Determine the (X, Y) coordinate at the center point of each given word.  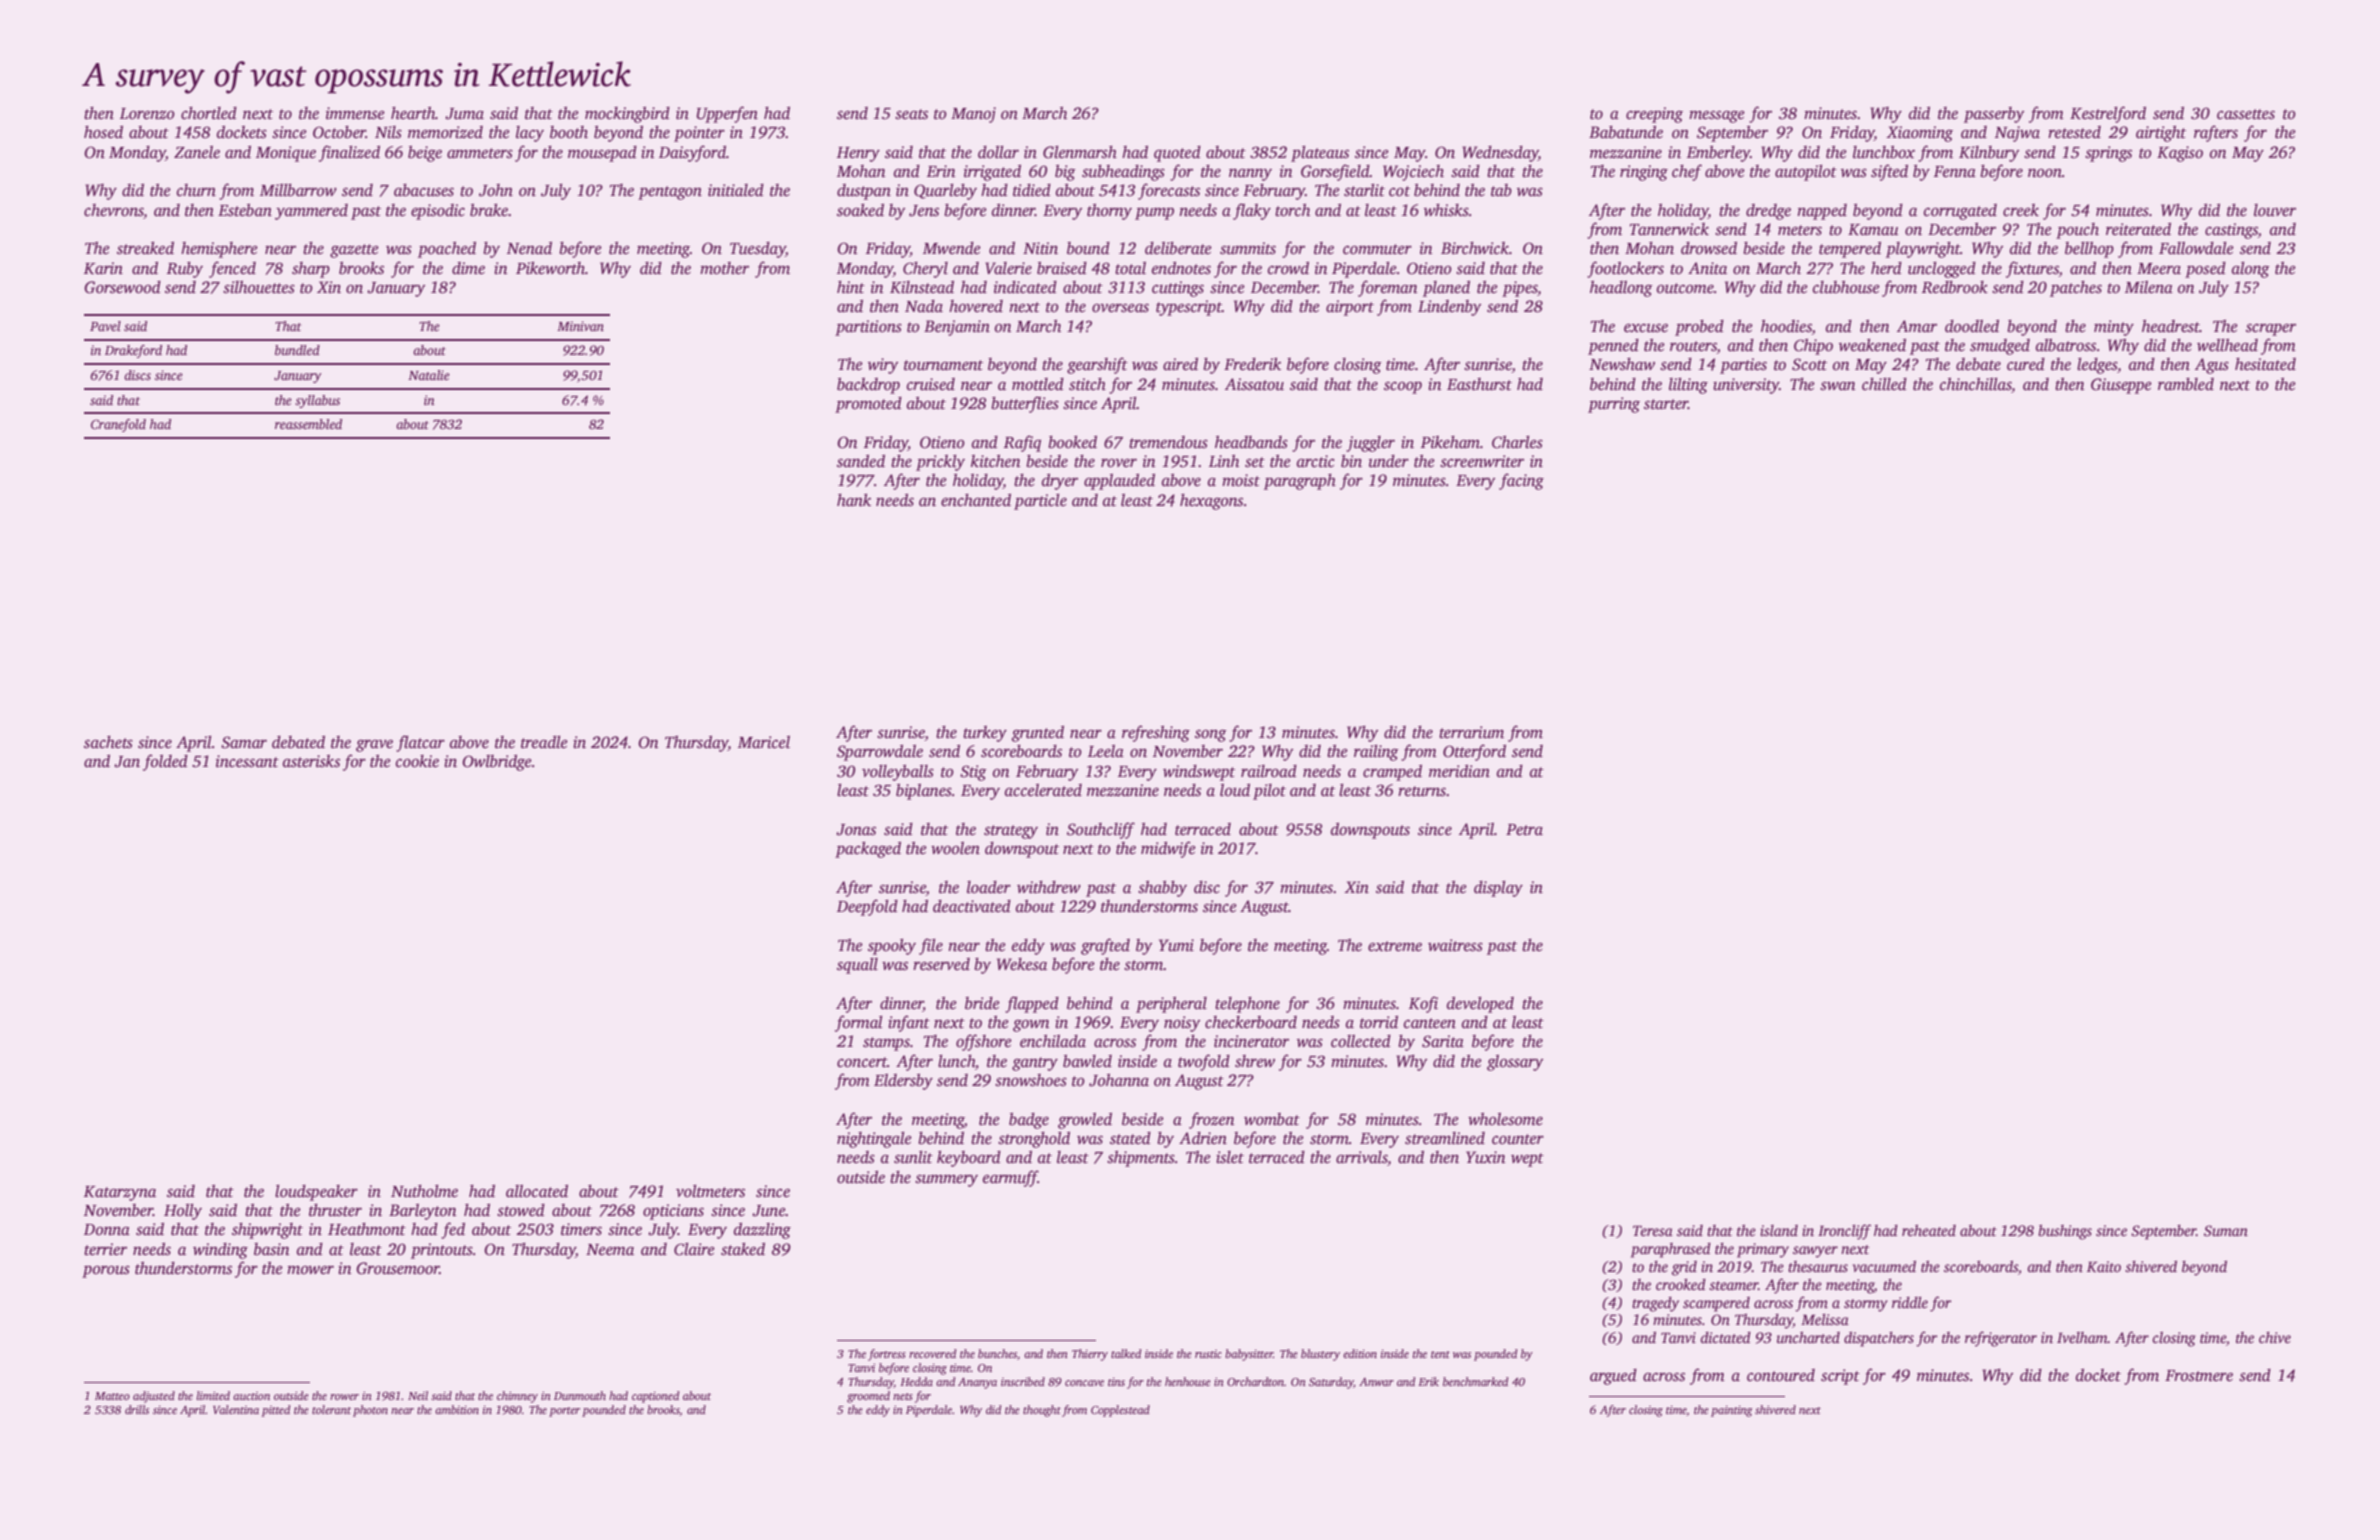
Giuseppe (2121, 386)
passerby (1994, 115)
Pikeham (1450, 442)
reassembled (308, 424)
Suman (2226, 1230)
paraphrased (1671, 1250)
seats (911, 114)
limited (213, 1395)
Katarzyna (120, 1193)
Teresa (1653, 1230)
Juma (464, 114)
